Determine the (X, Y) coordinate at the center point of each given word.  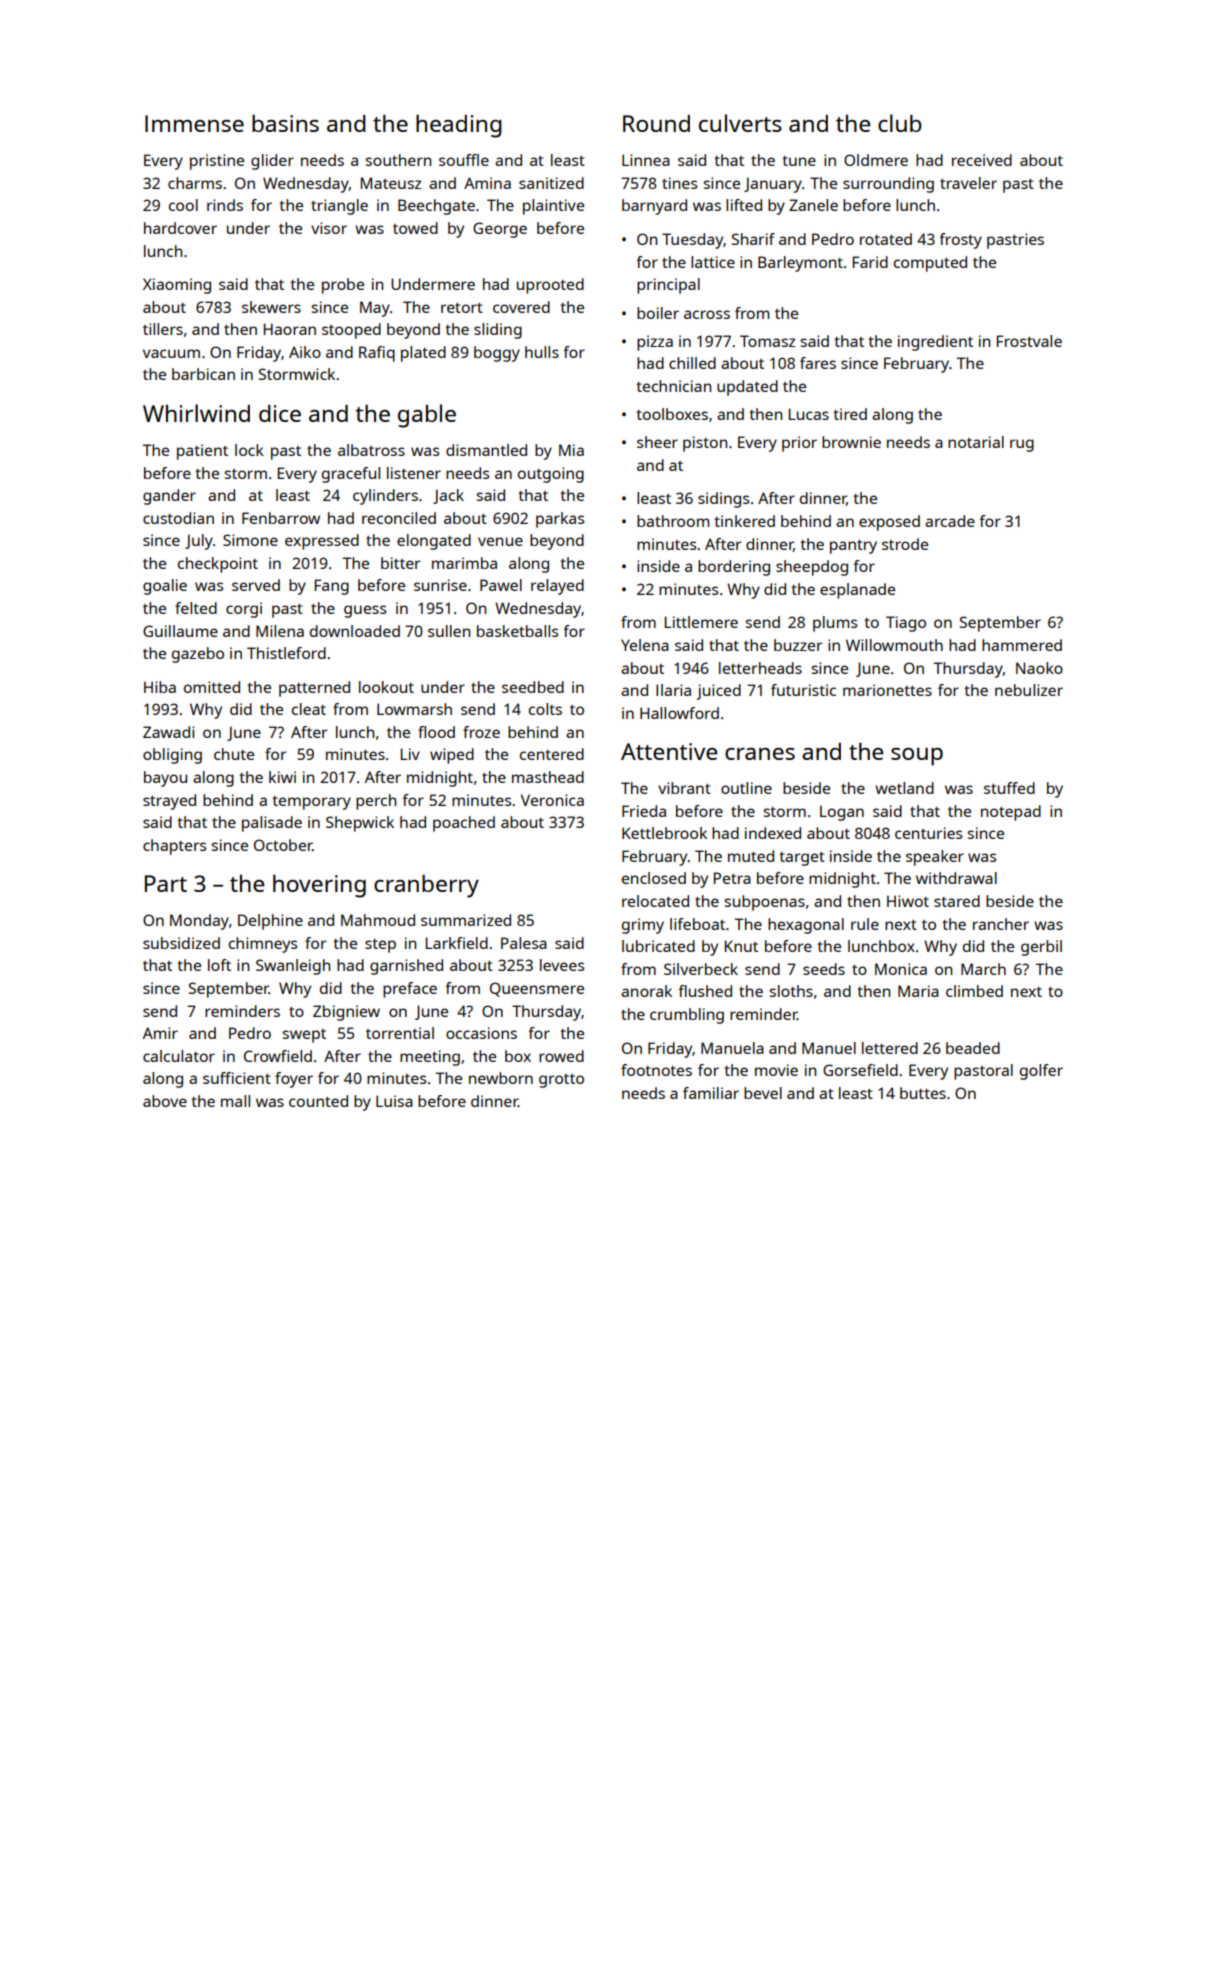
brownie (851, 442)
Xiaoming (177, 286)
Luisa (394, 1101)
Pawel (501, 585)
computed (930, 264)
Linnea (646, 160)
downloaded (355, 631)
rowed (561, 1056)
